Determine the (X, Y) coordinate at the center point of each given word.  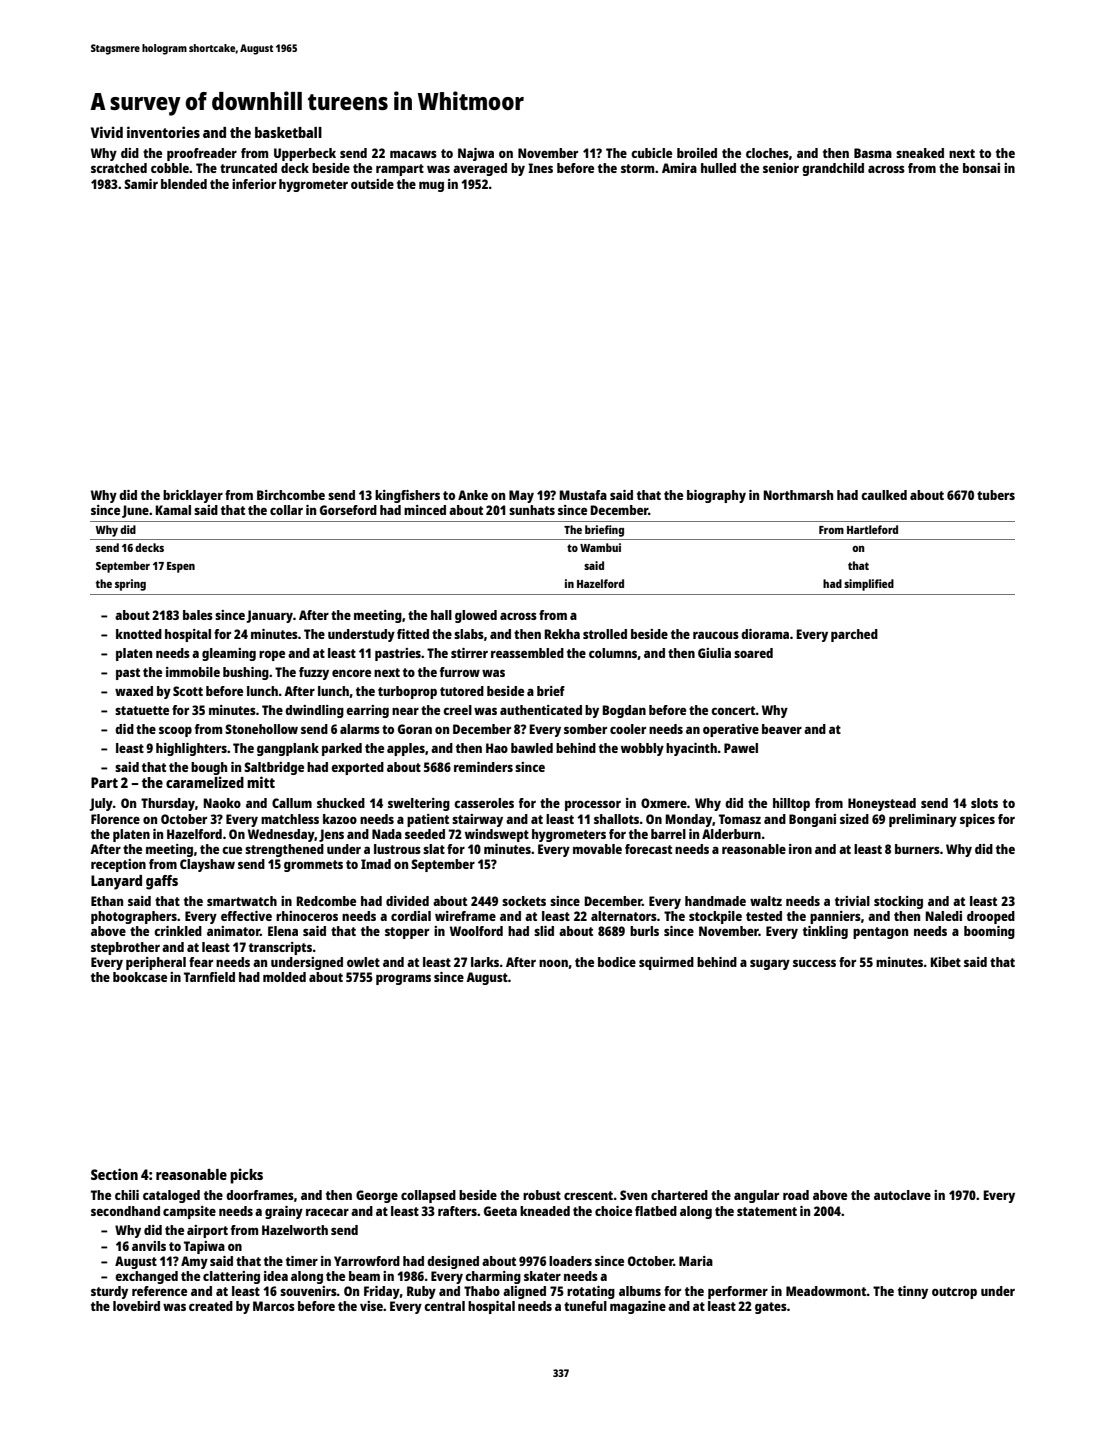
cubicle (651, 153)
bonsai (981, 168)
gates (771, 1308)
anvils (149, 1246)
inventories (163, 132)
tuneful (585, 1306)
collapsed (428, 1196)
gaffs (162, 882)
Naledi (943, 916)
